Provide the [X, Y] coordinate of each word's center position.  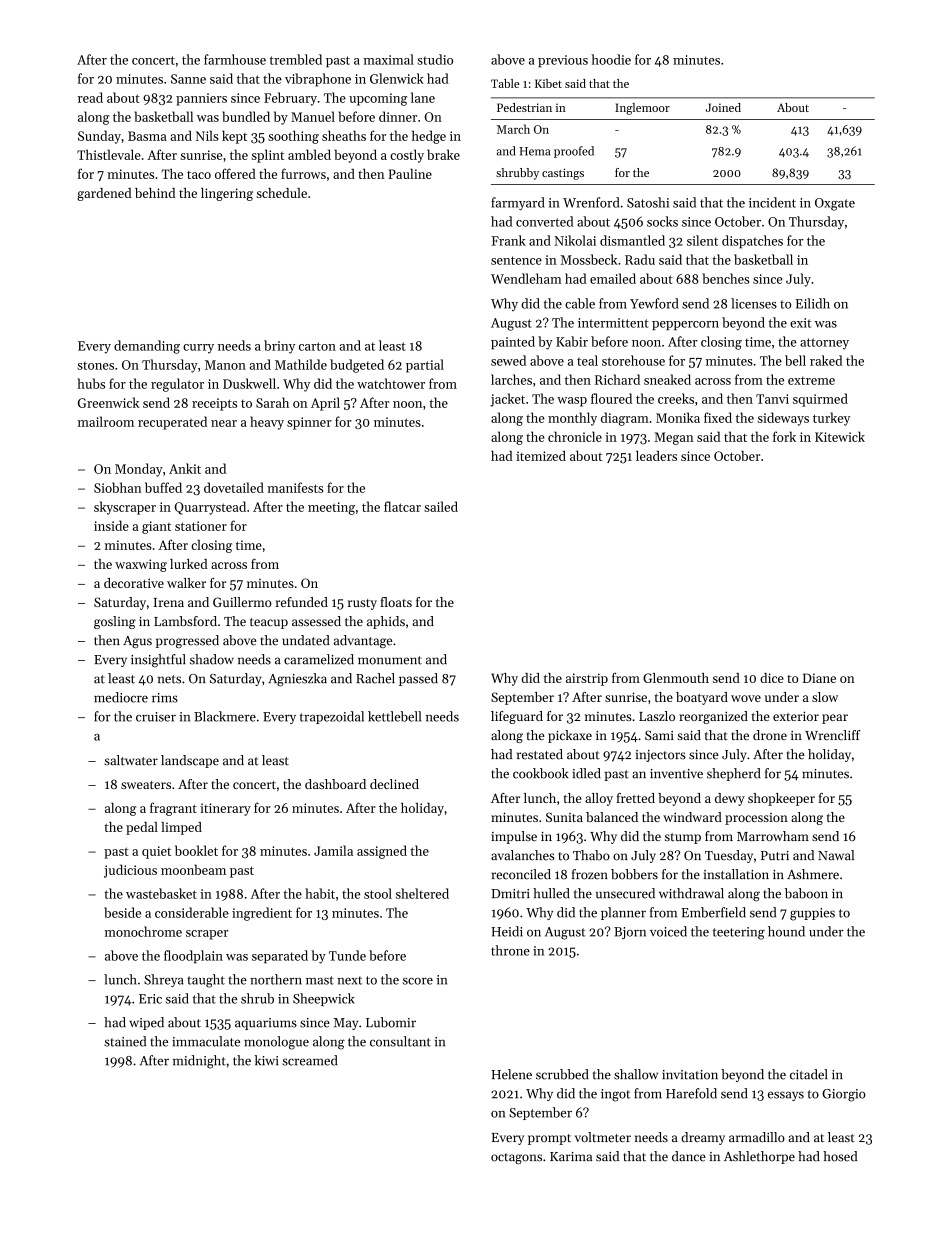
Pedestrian [524, 107]
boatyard [702, 698]
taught [206, 981]
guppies [812, 914]
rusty [362, 604]
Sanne [188, 79]
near [224, 423]
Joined [723, 107]
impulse [514, 837]
